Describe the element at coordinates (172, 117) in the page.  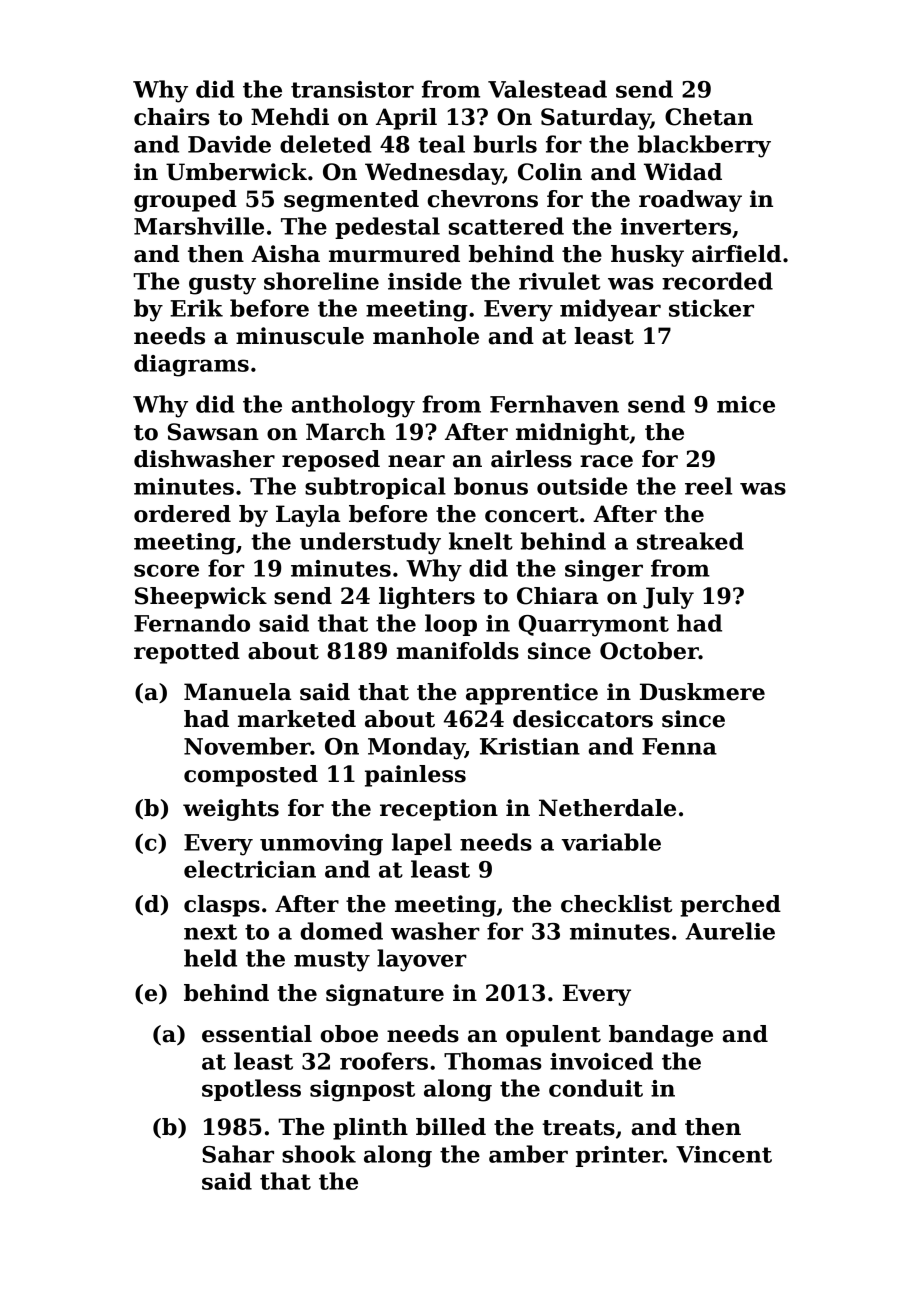
I see `chairs` at that location.
